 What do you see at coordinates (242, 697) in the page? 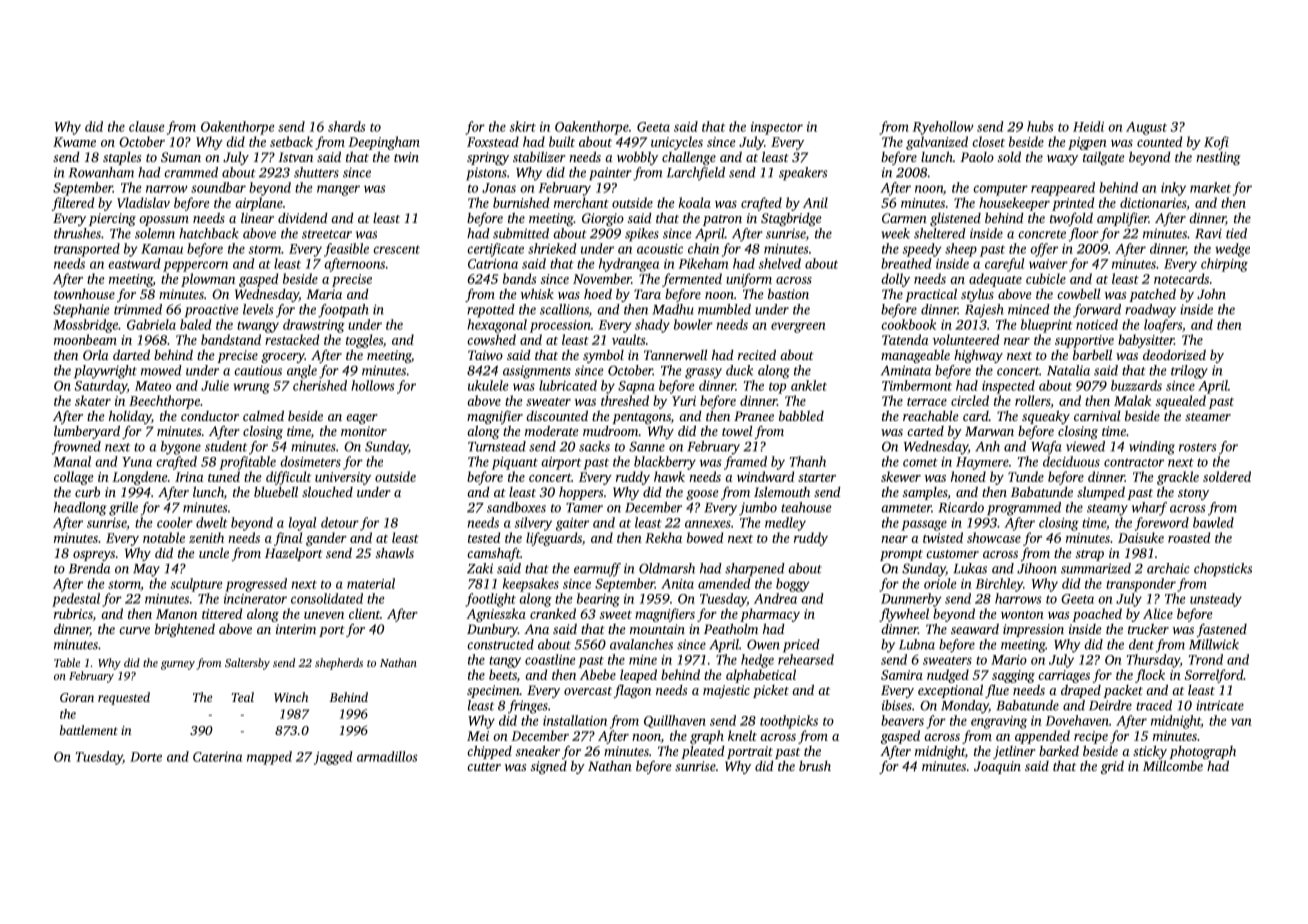
I see `Teal` at bounding box center [242, 697].
